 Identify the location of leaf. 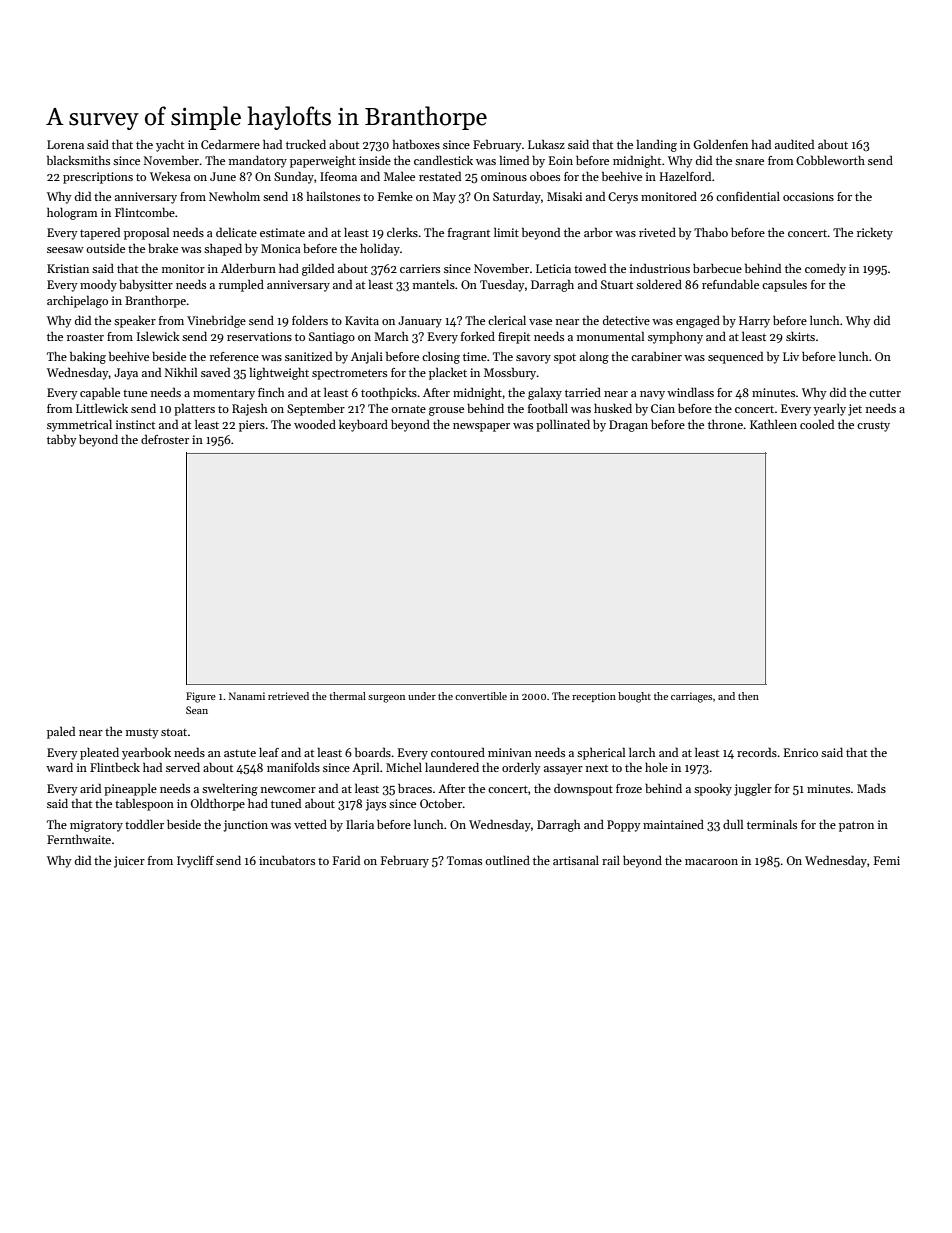
(269, 752).
